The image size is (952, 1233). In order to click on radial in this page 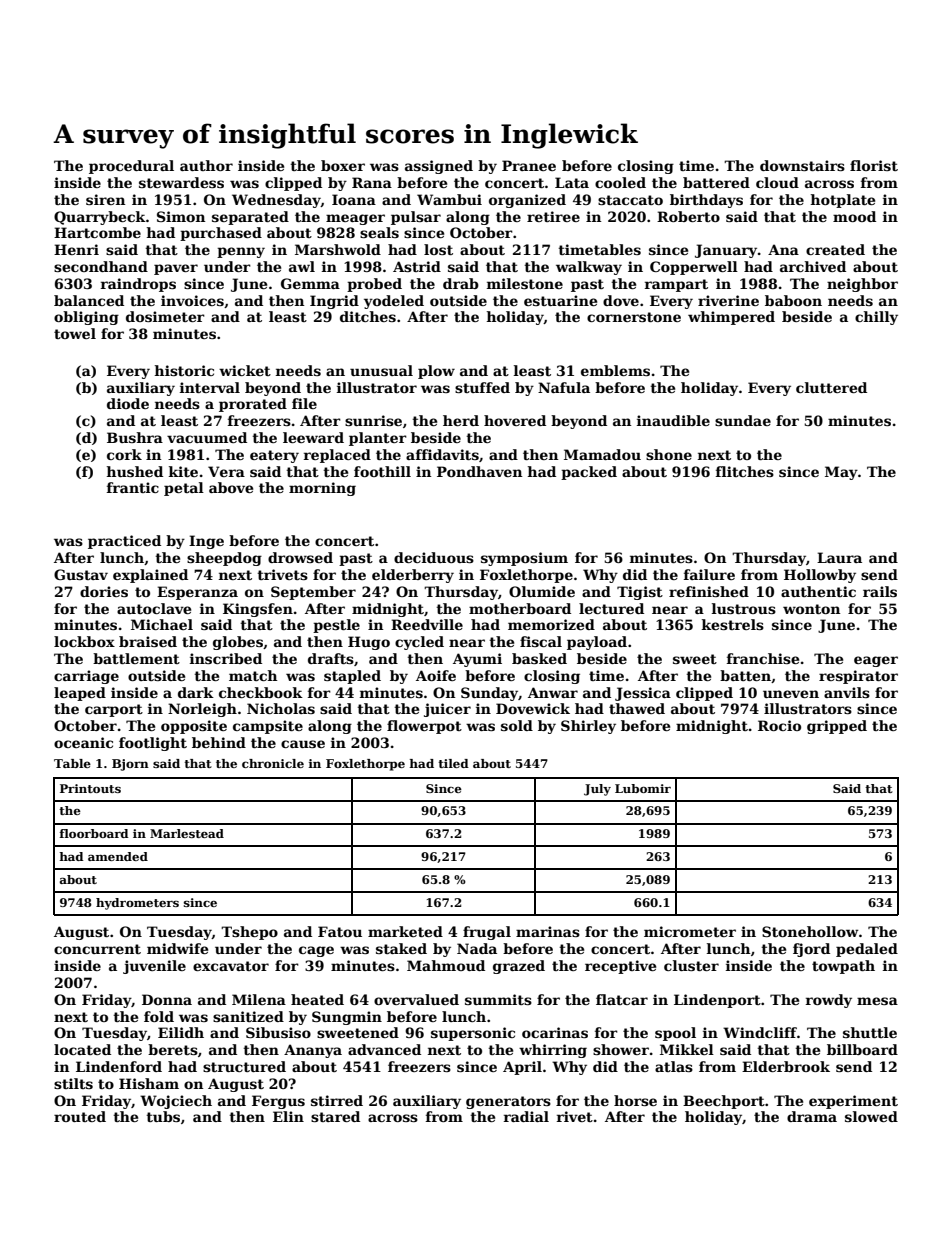, I will do `click(526, 1116)`.
